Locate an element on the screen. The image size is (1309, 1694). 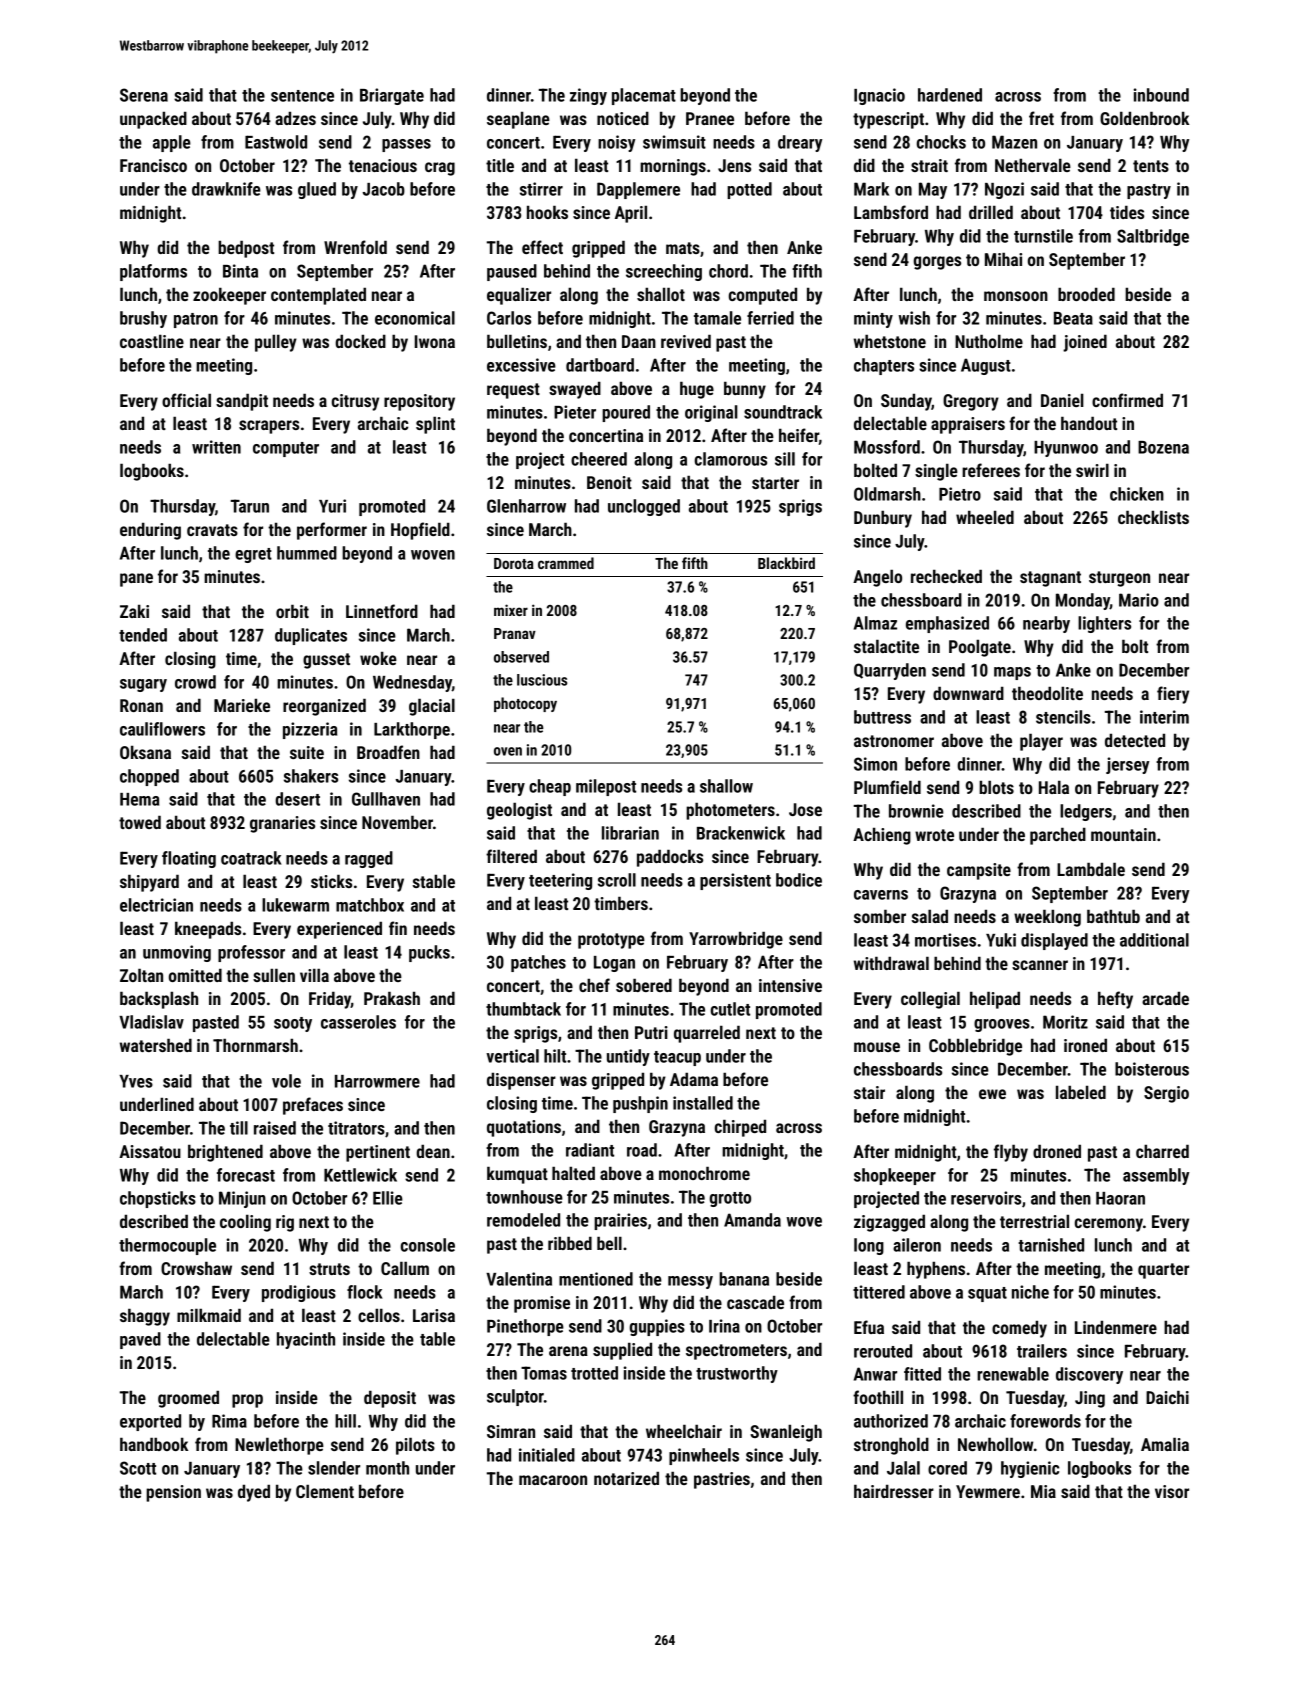
watershed is located at coordinates (156, 1045).
